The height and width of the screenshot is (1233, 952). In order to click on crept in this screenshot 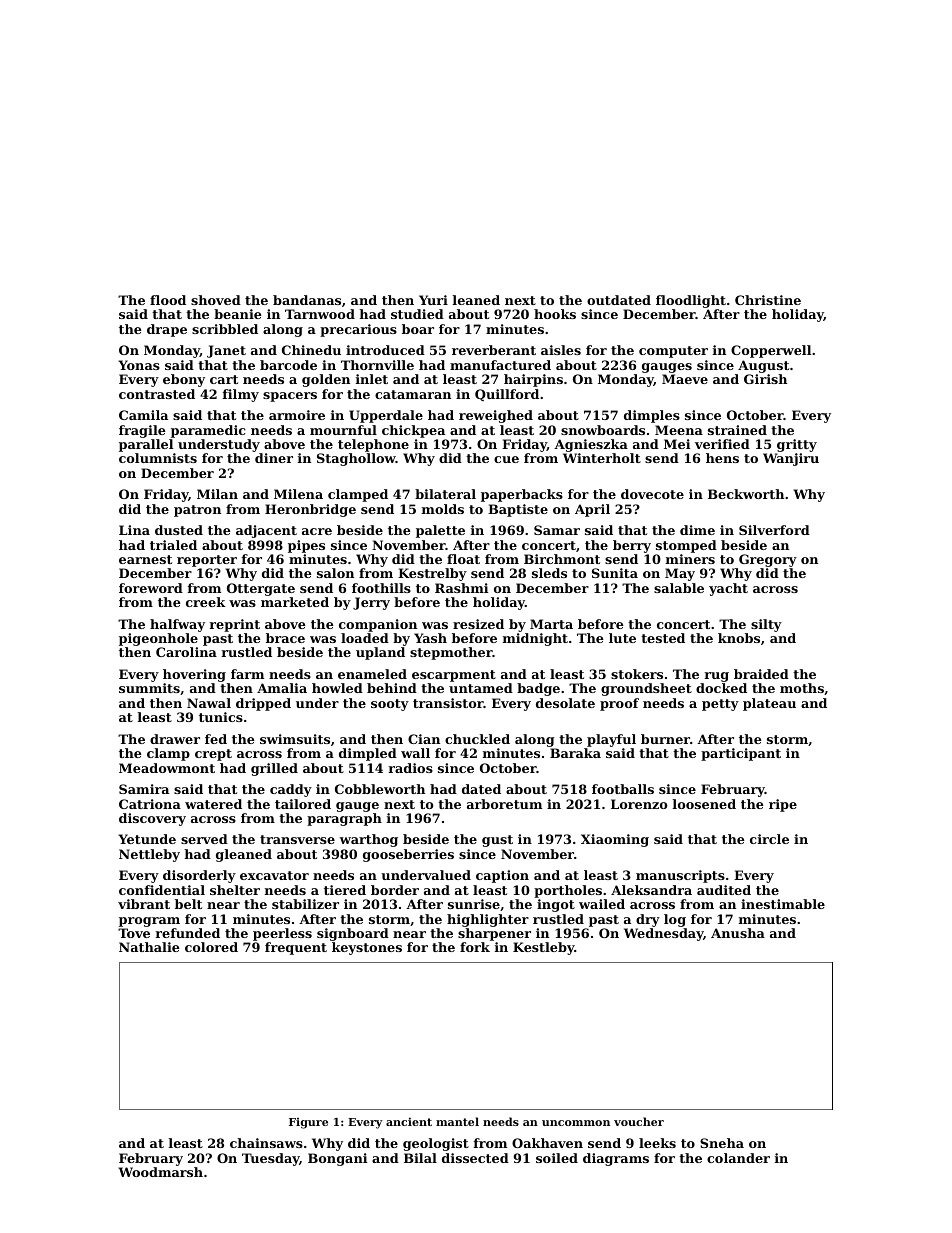, I will do `click(213, 755)`.
